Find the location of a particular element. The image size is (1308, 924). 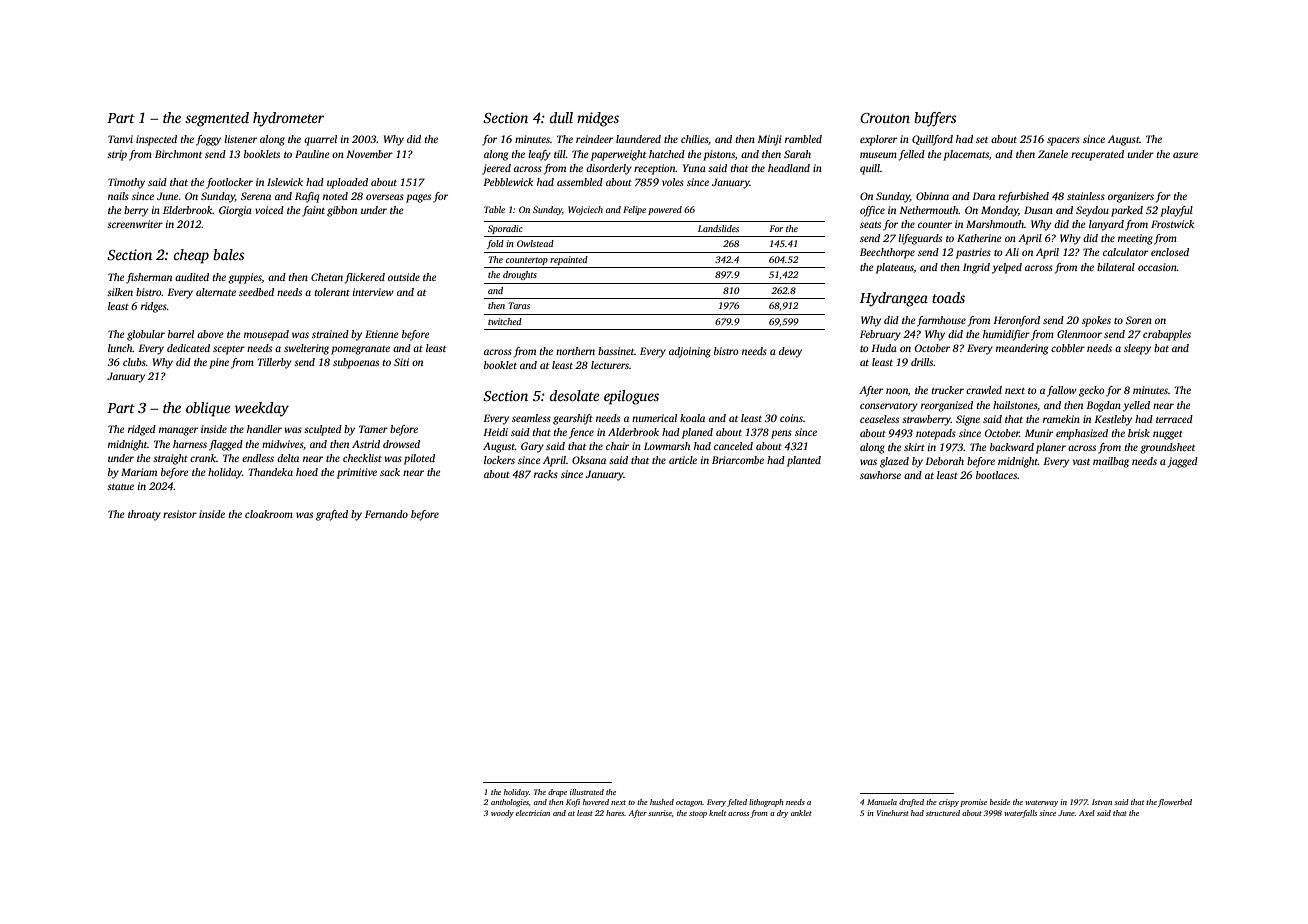

paperweight is located at coordinates (618, 155).
